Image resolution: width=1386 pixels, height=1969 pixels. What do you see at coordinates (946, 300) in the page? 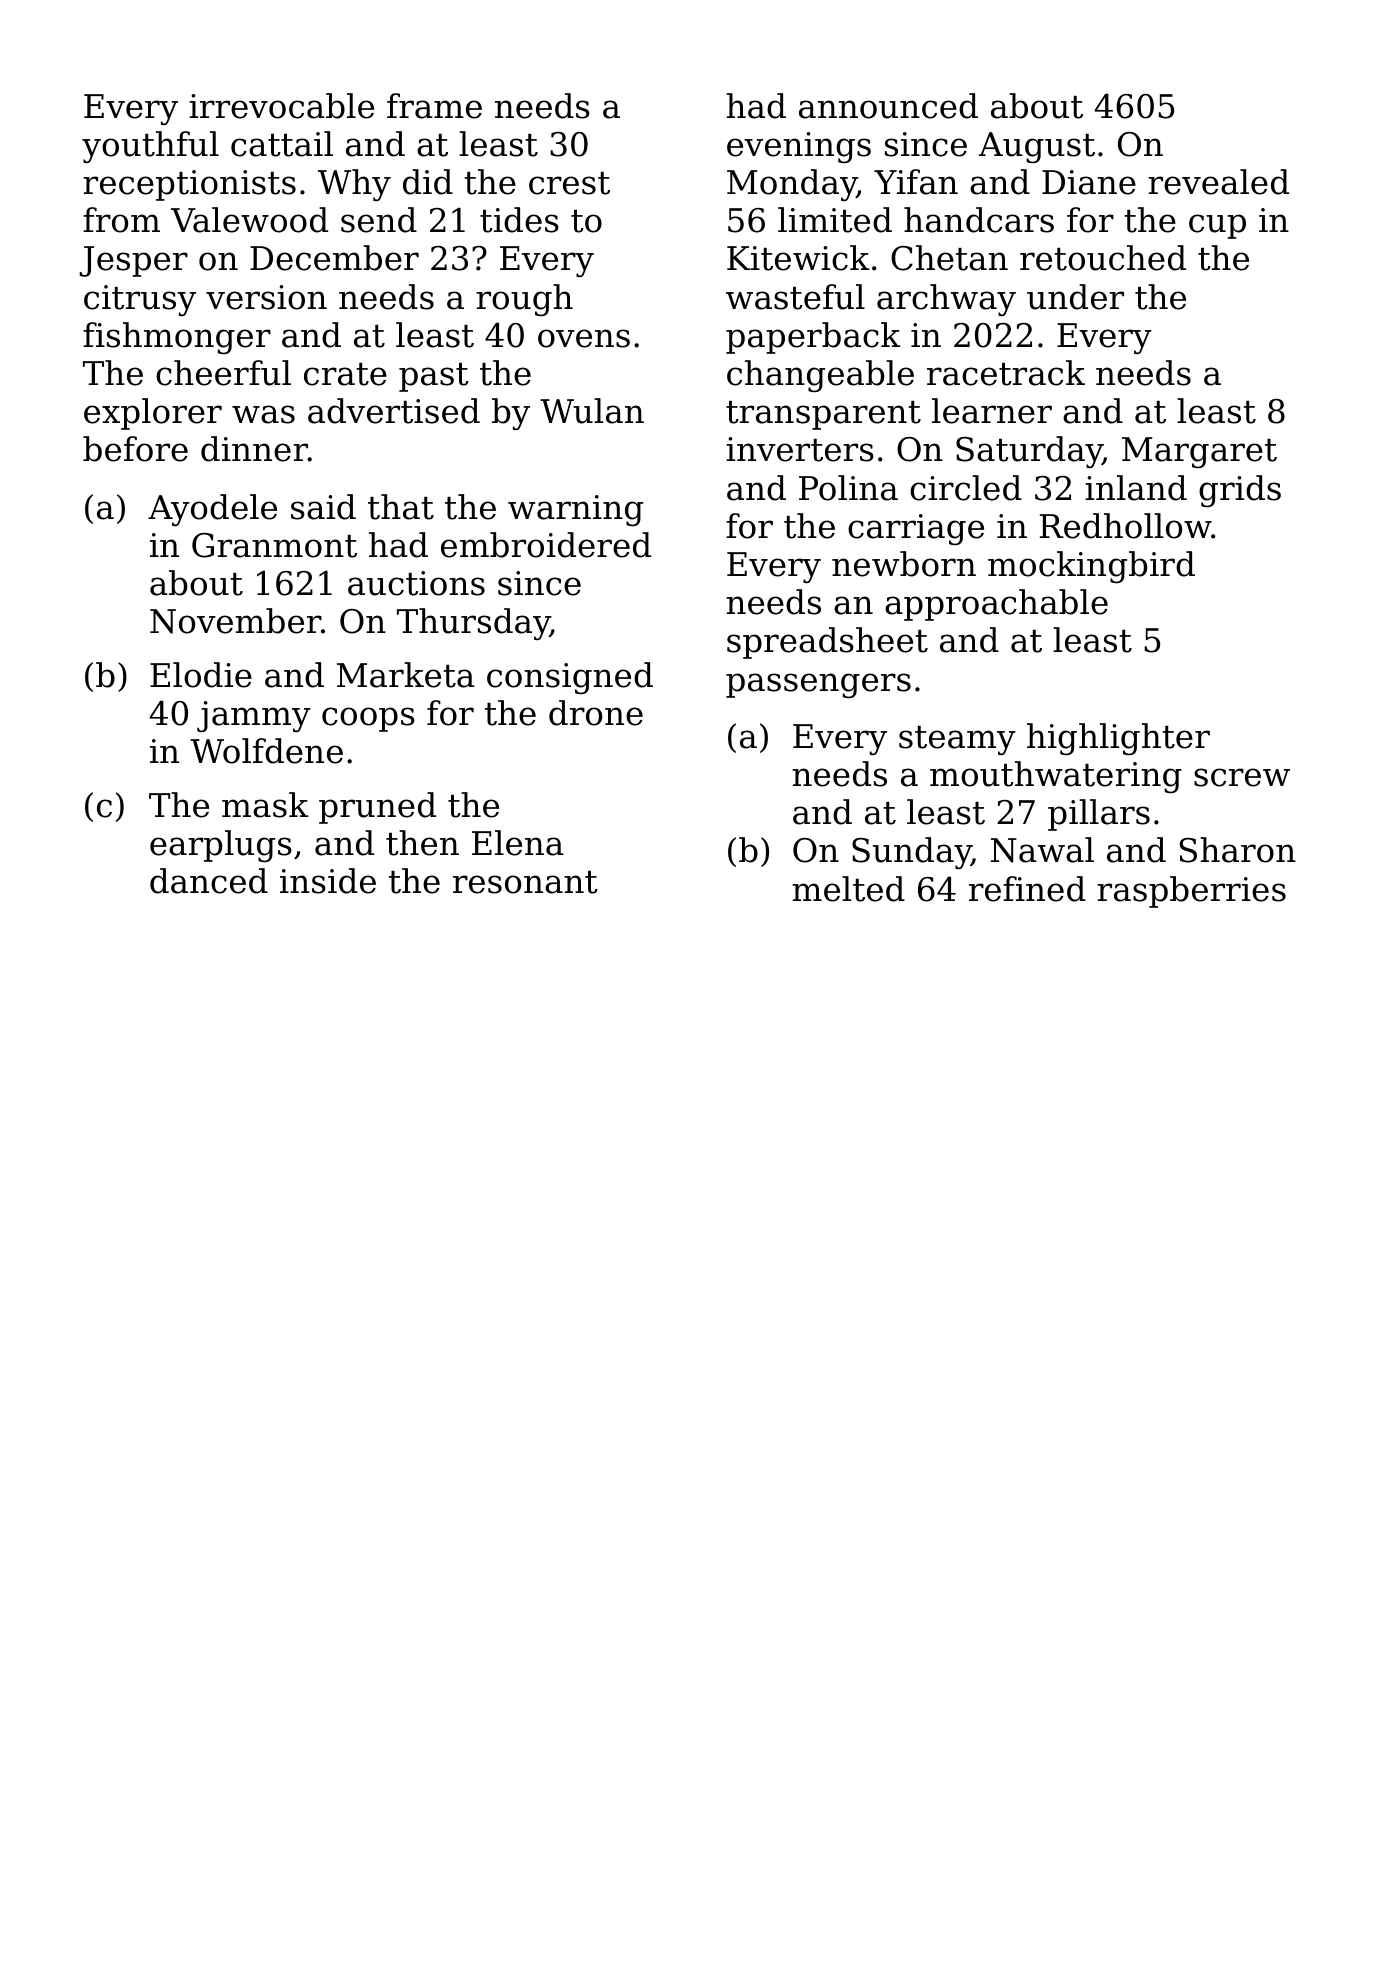
I see `archway` at bounding box center [946, 300].
